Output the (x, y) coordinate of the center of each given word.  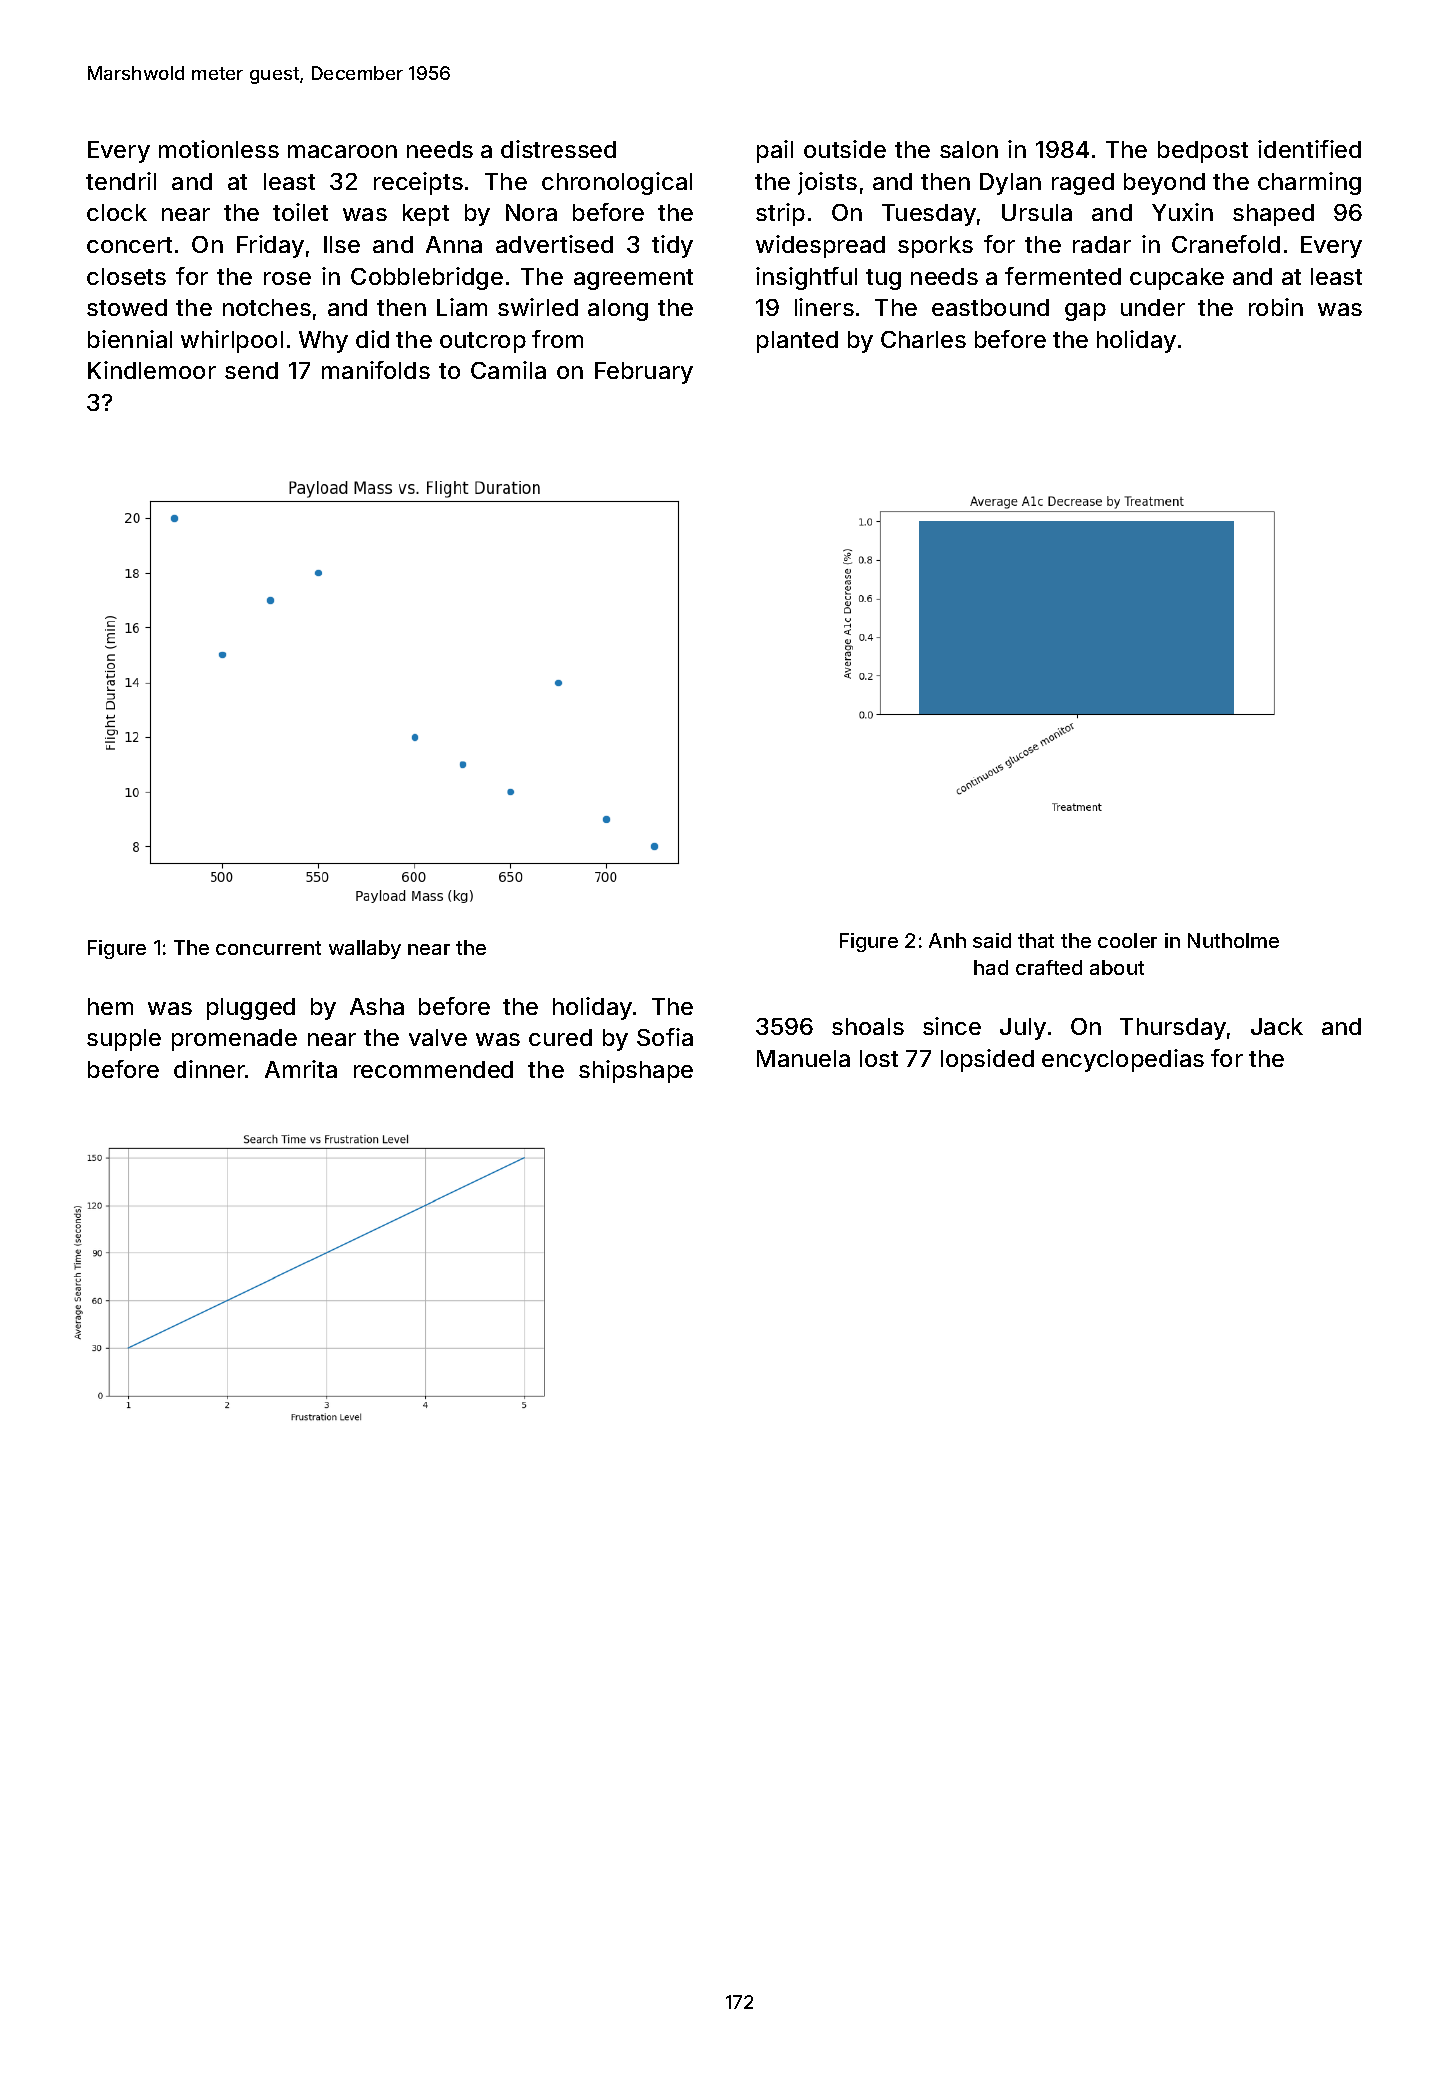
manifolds (376, 370)
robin (1276, 307)
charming (1309, 183)
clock (117, 212)
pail (775, 151)
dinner (209, 1069)
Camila (508, 370)
